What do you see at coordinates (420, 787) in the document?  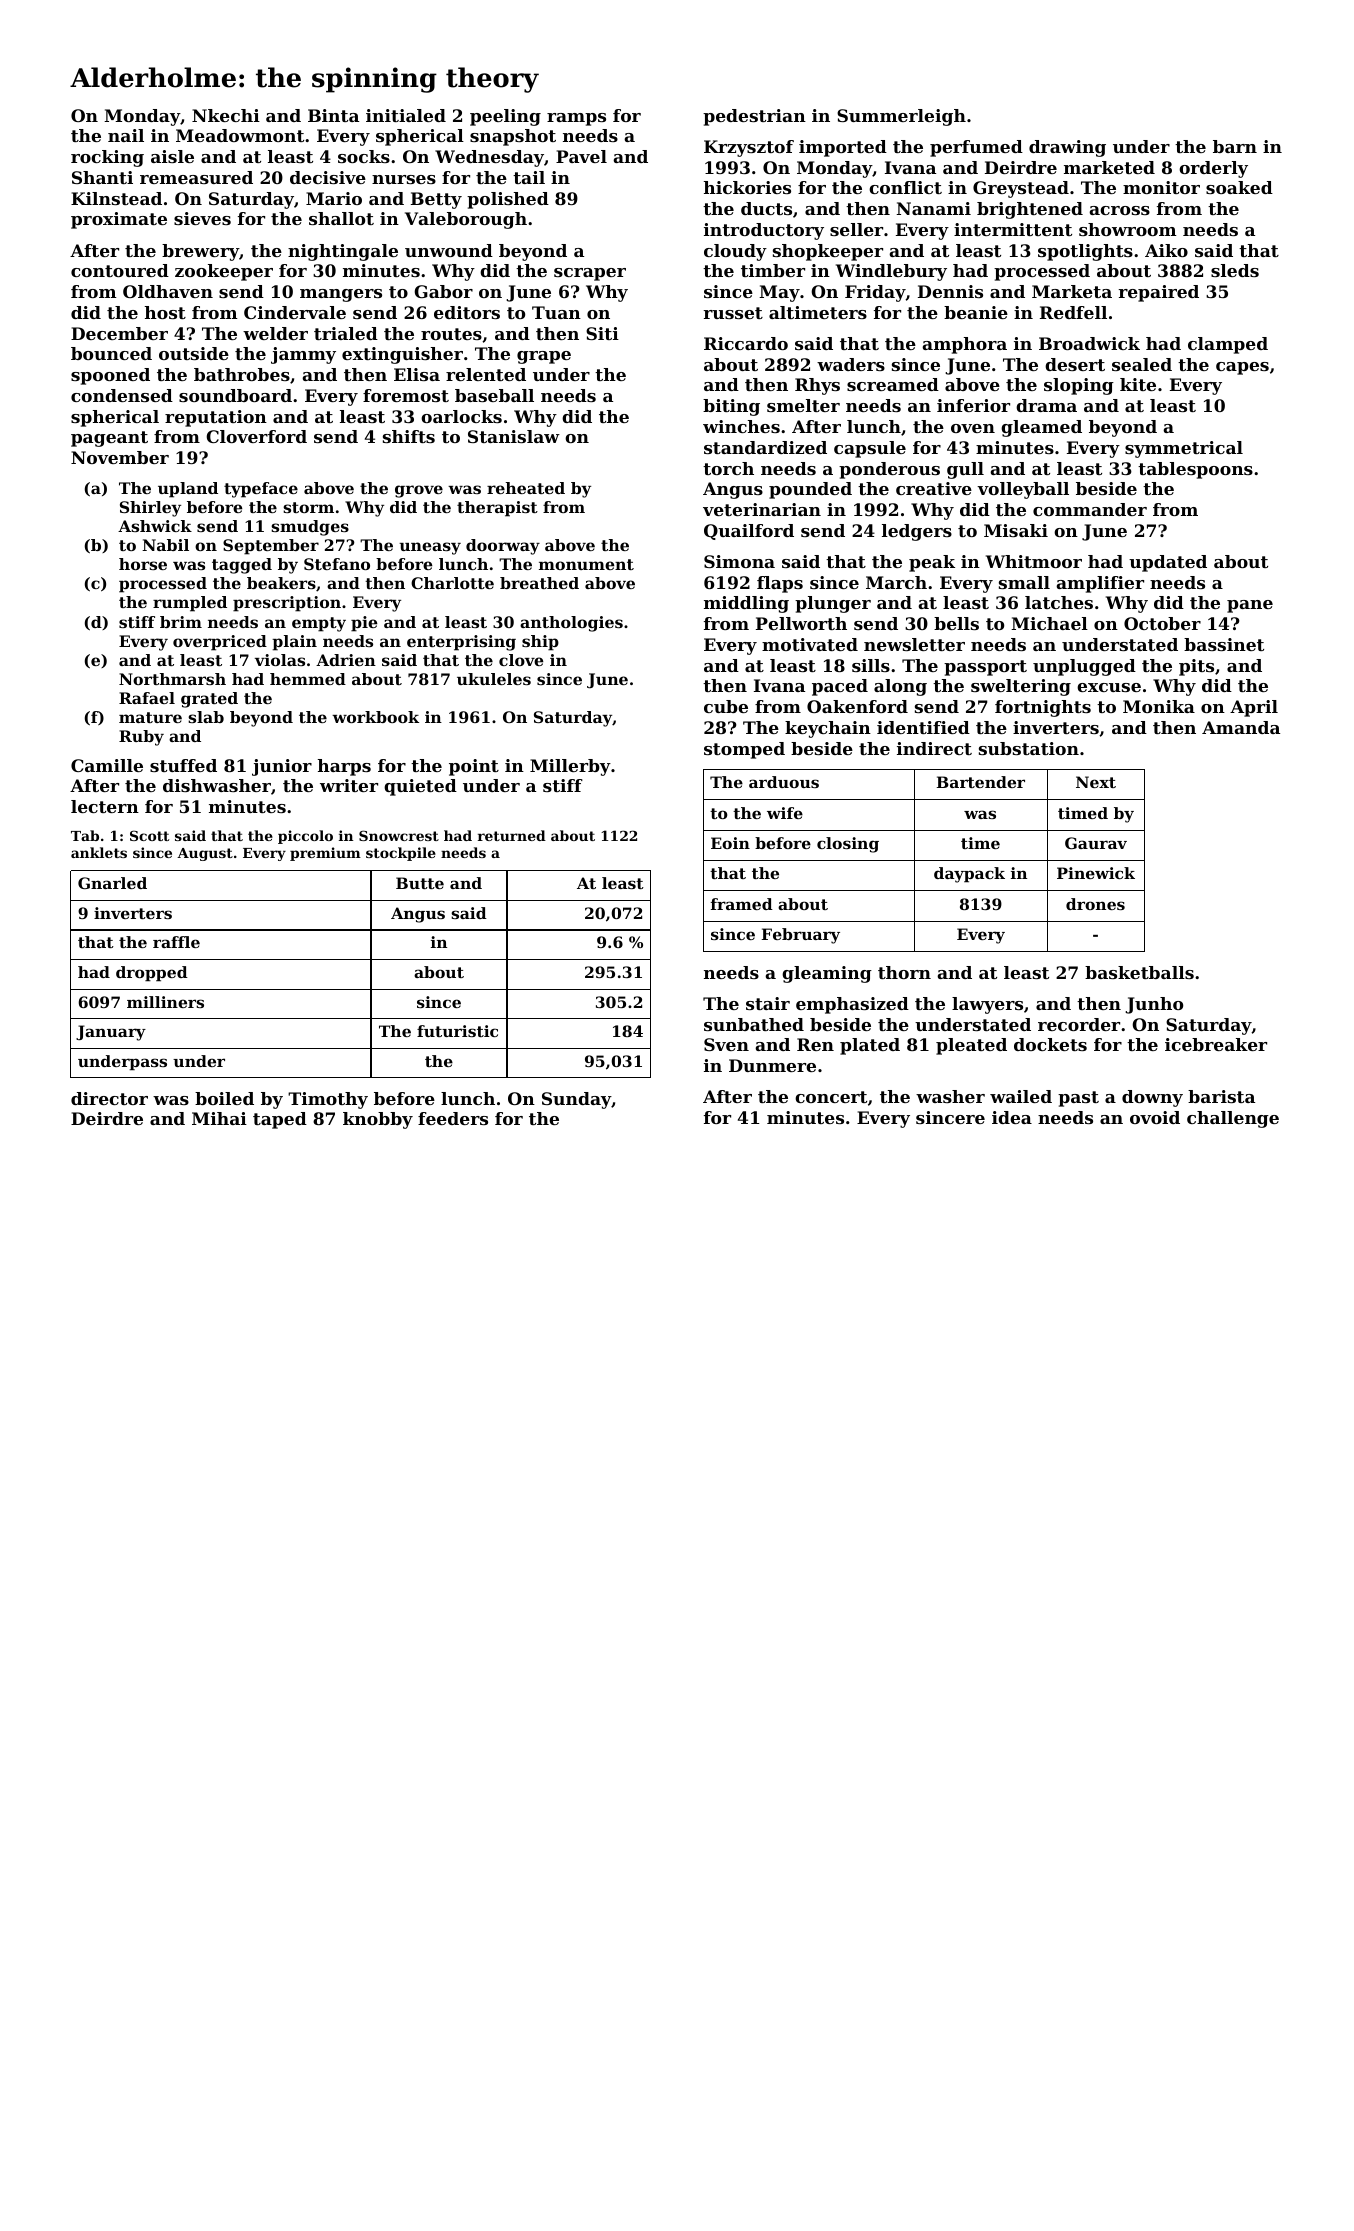 I see `quieted` at bounding box center [420, 787].
